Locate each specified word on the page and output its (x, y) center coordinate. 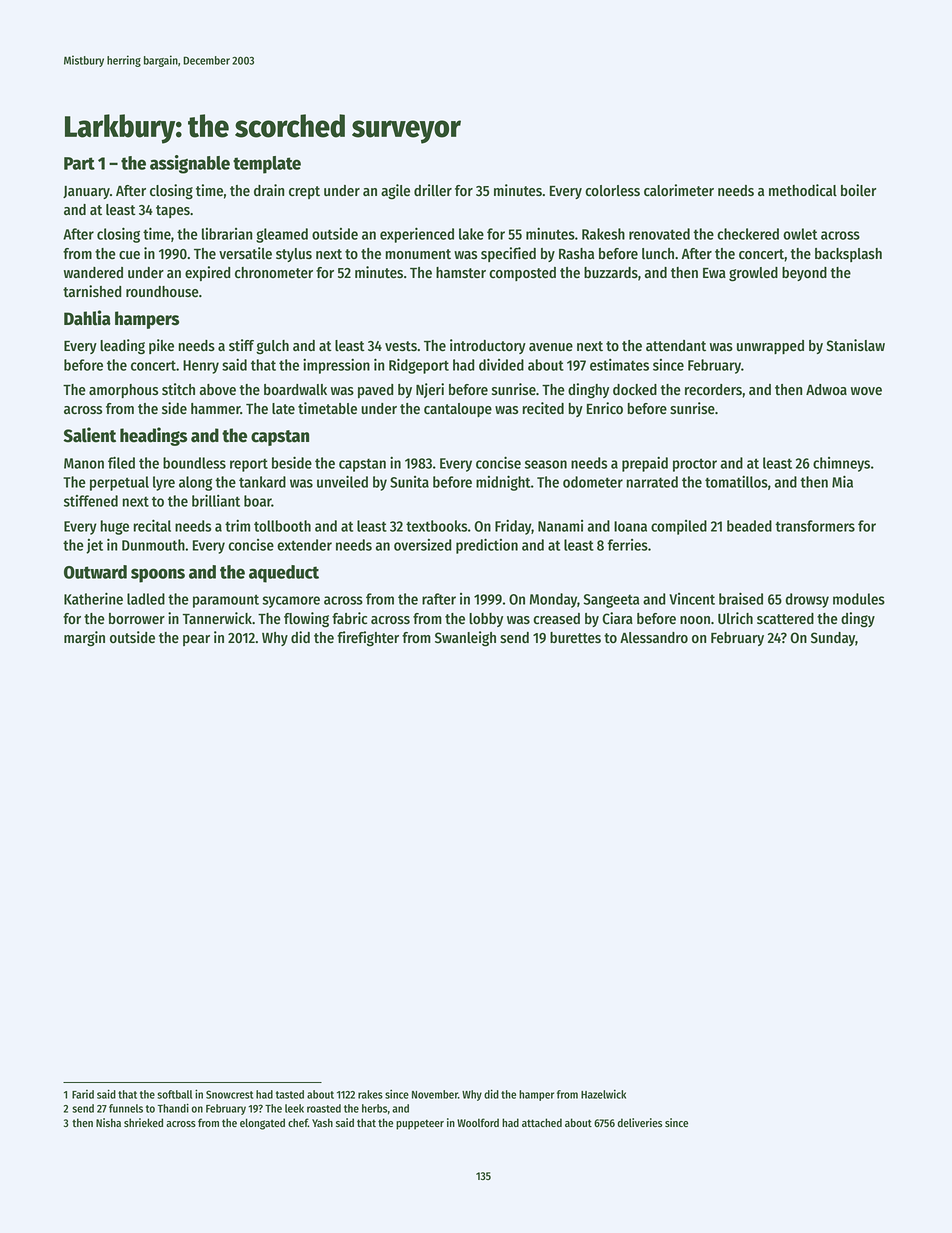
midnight (503, 483)
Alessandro (654, 638)
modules (859, 599)
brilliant (216, 500)
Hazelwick (603, 1094)
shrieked (143, 1122)
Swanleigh (465, 639)
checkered (748, 234)
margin (84, 639)
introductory (488, 346)
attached (542, 1122)
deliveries (640, 1122)
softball (174, 1094)
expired (207, 273)
